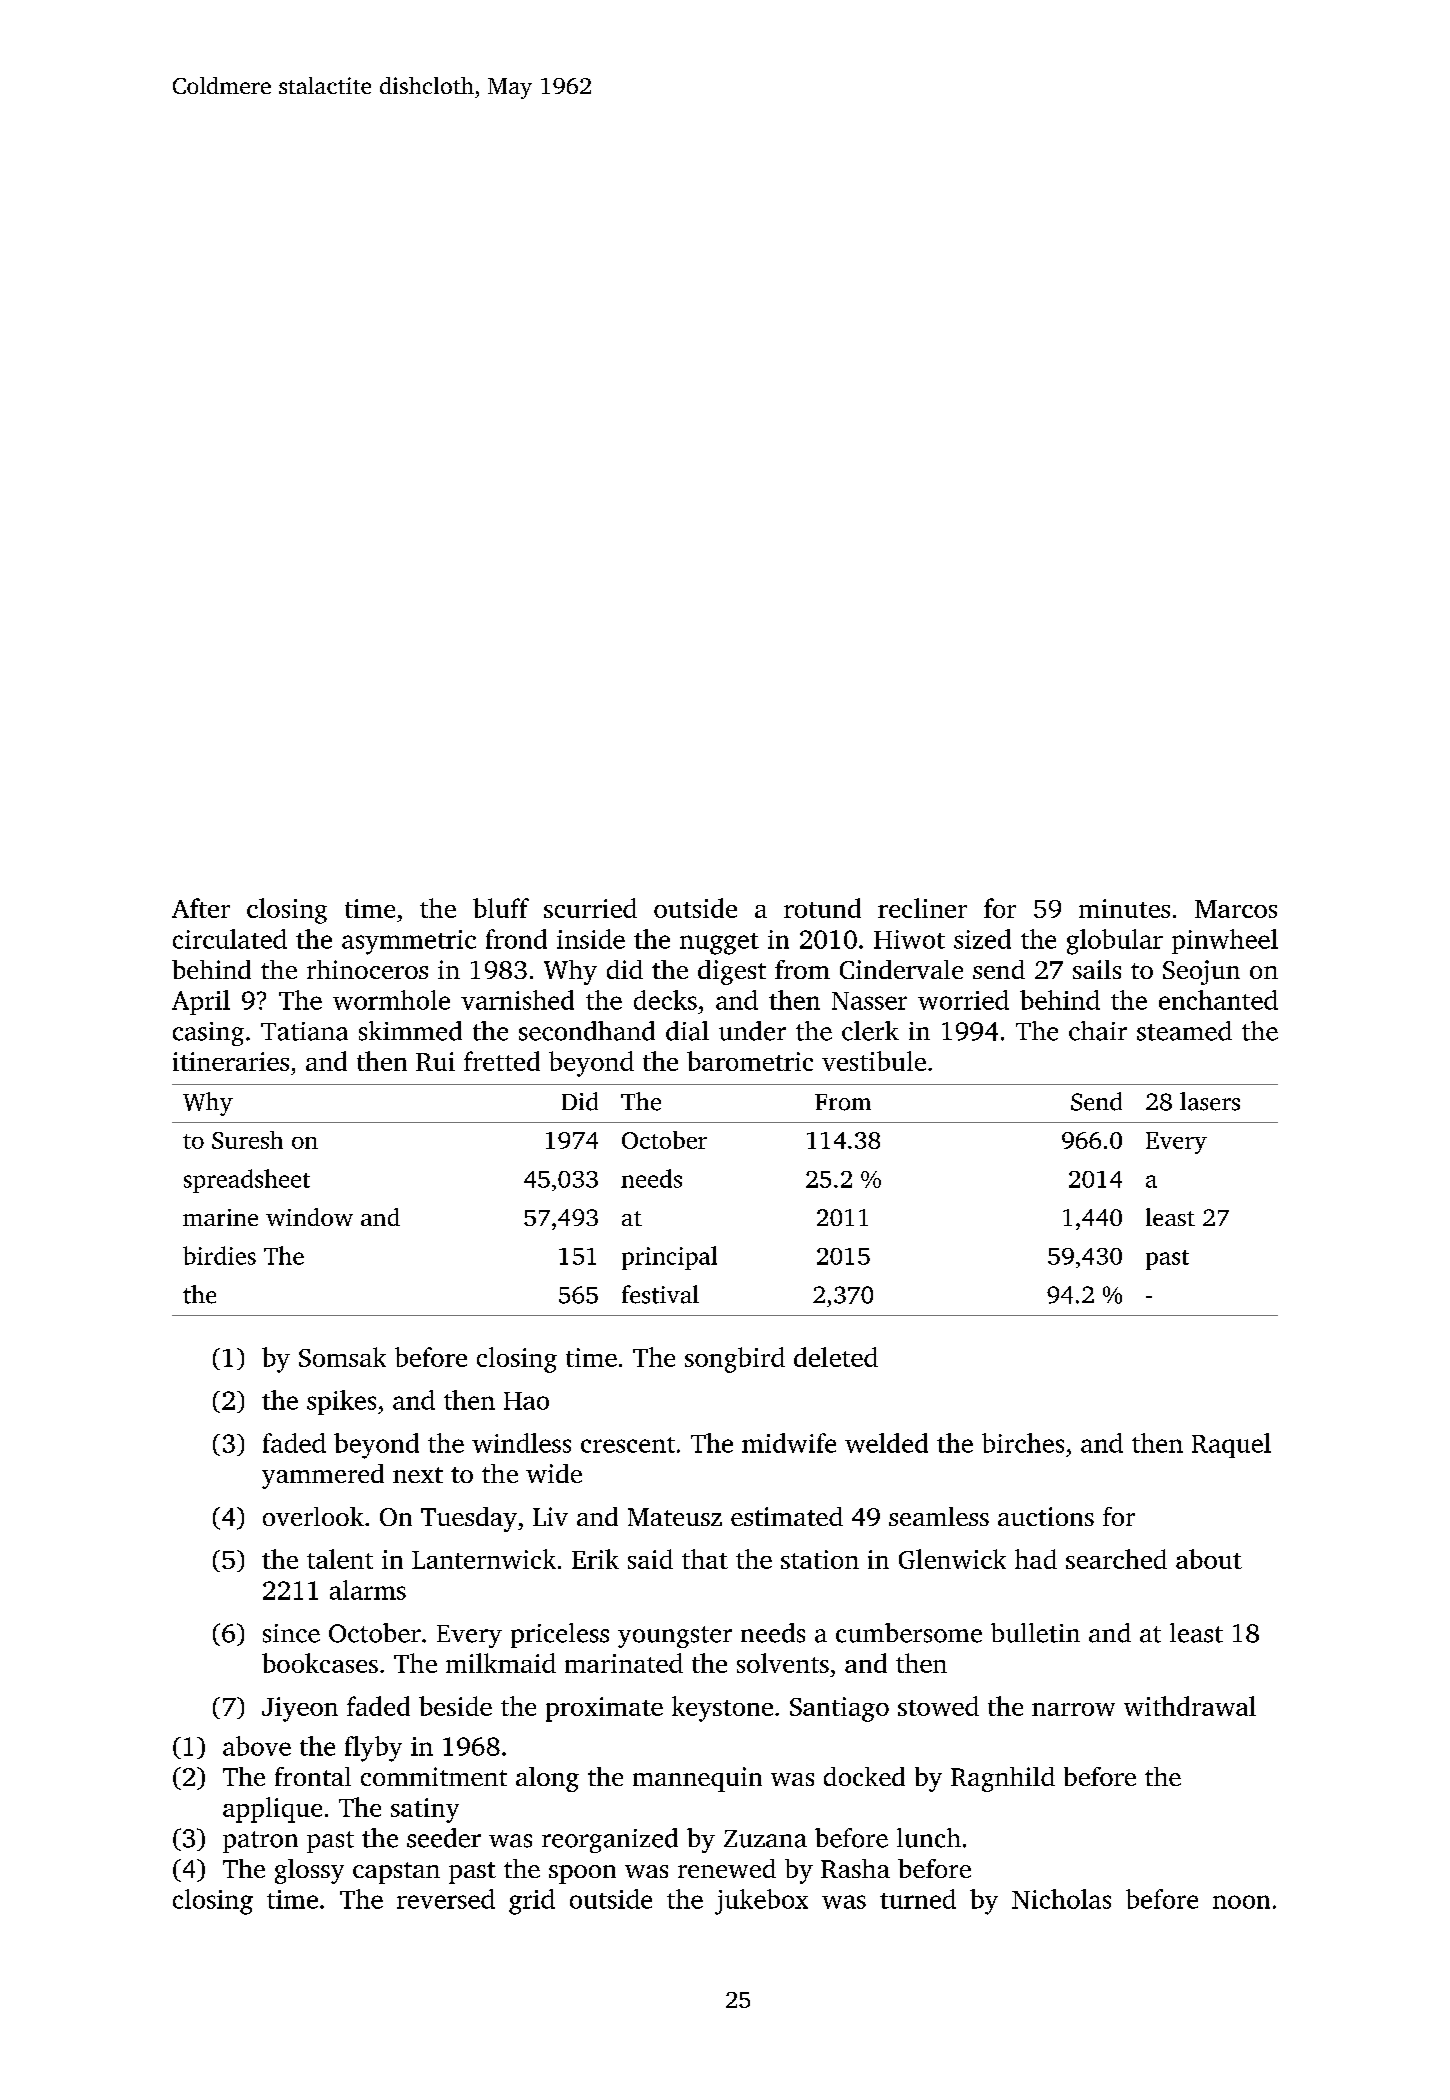 The height and width of the document is (2100, 1450). Describe the element at coordinates (342, 1357) in the document. I see `Somsak` at that location.
